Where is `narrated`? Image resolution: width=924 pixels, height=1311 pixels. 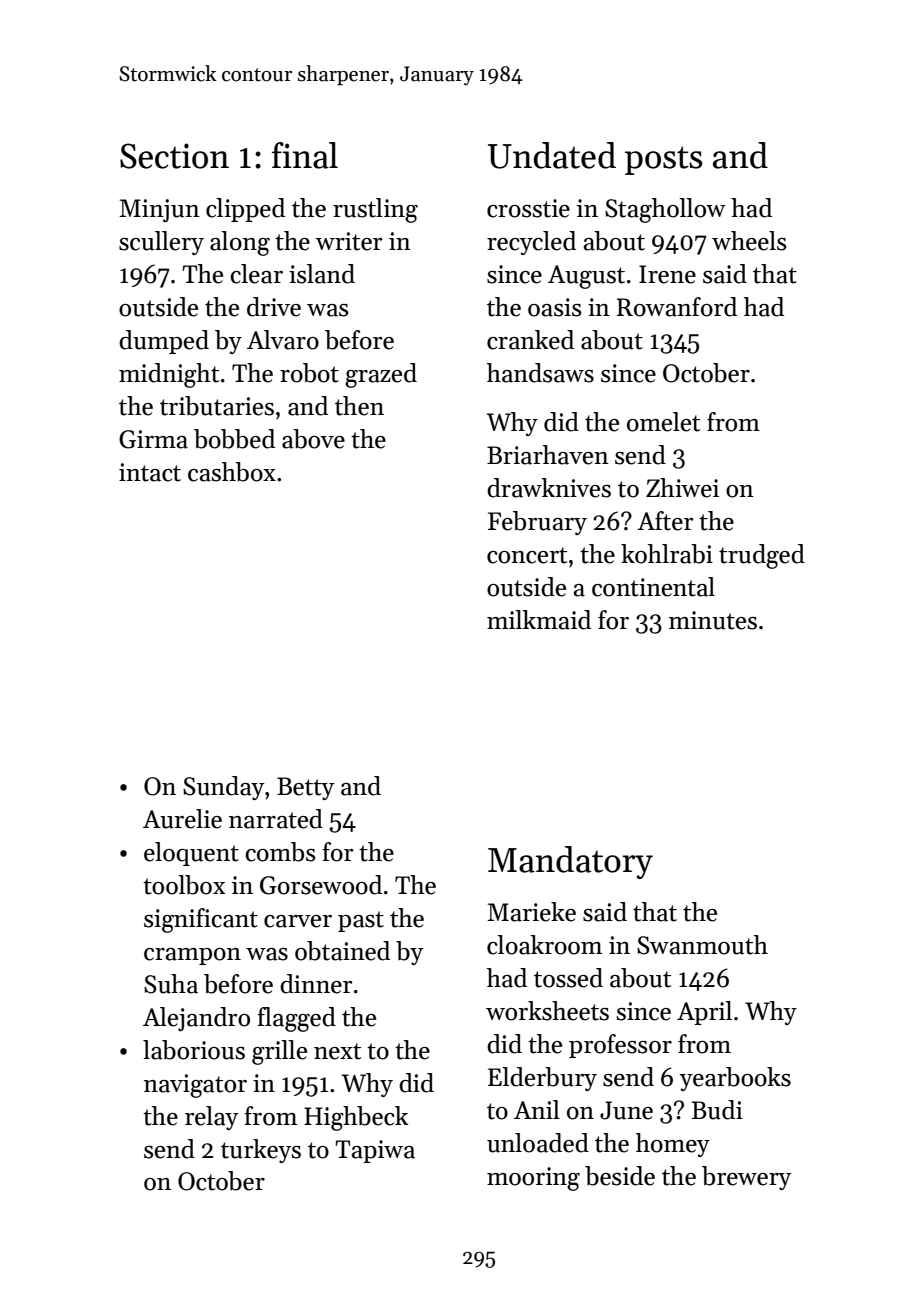 narrated is located at coordinates (276, 819).
